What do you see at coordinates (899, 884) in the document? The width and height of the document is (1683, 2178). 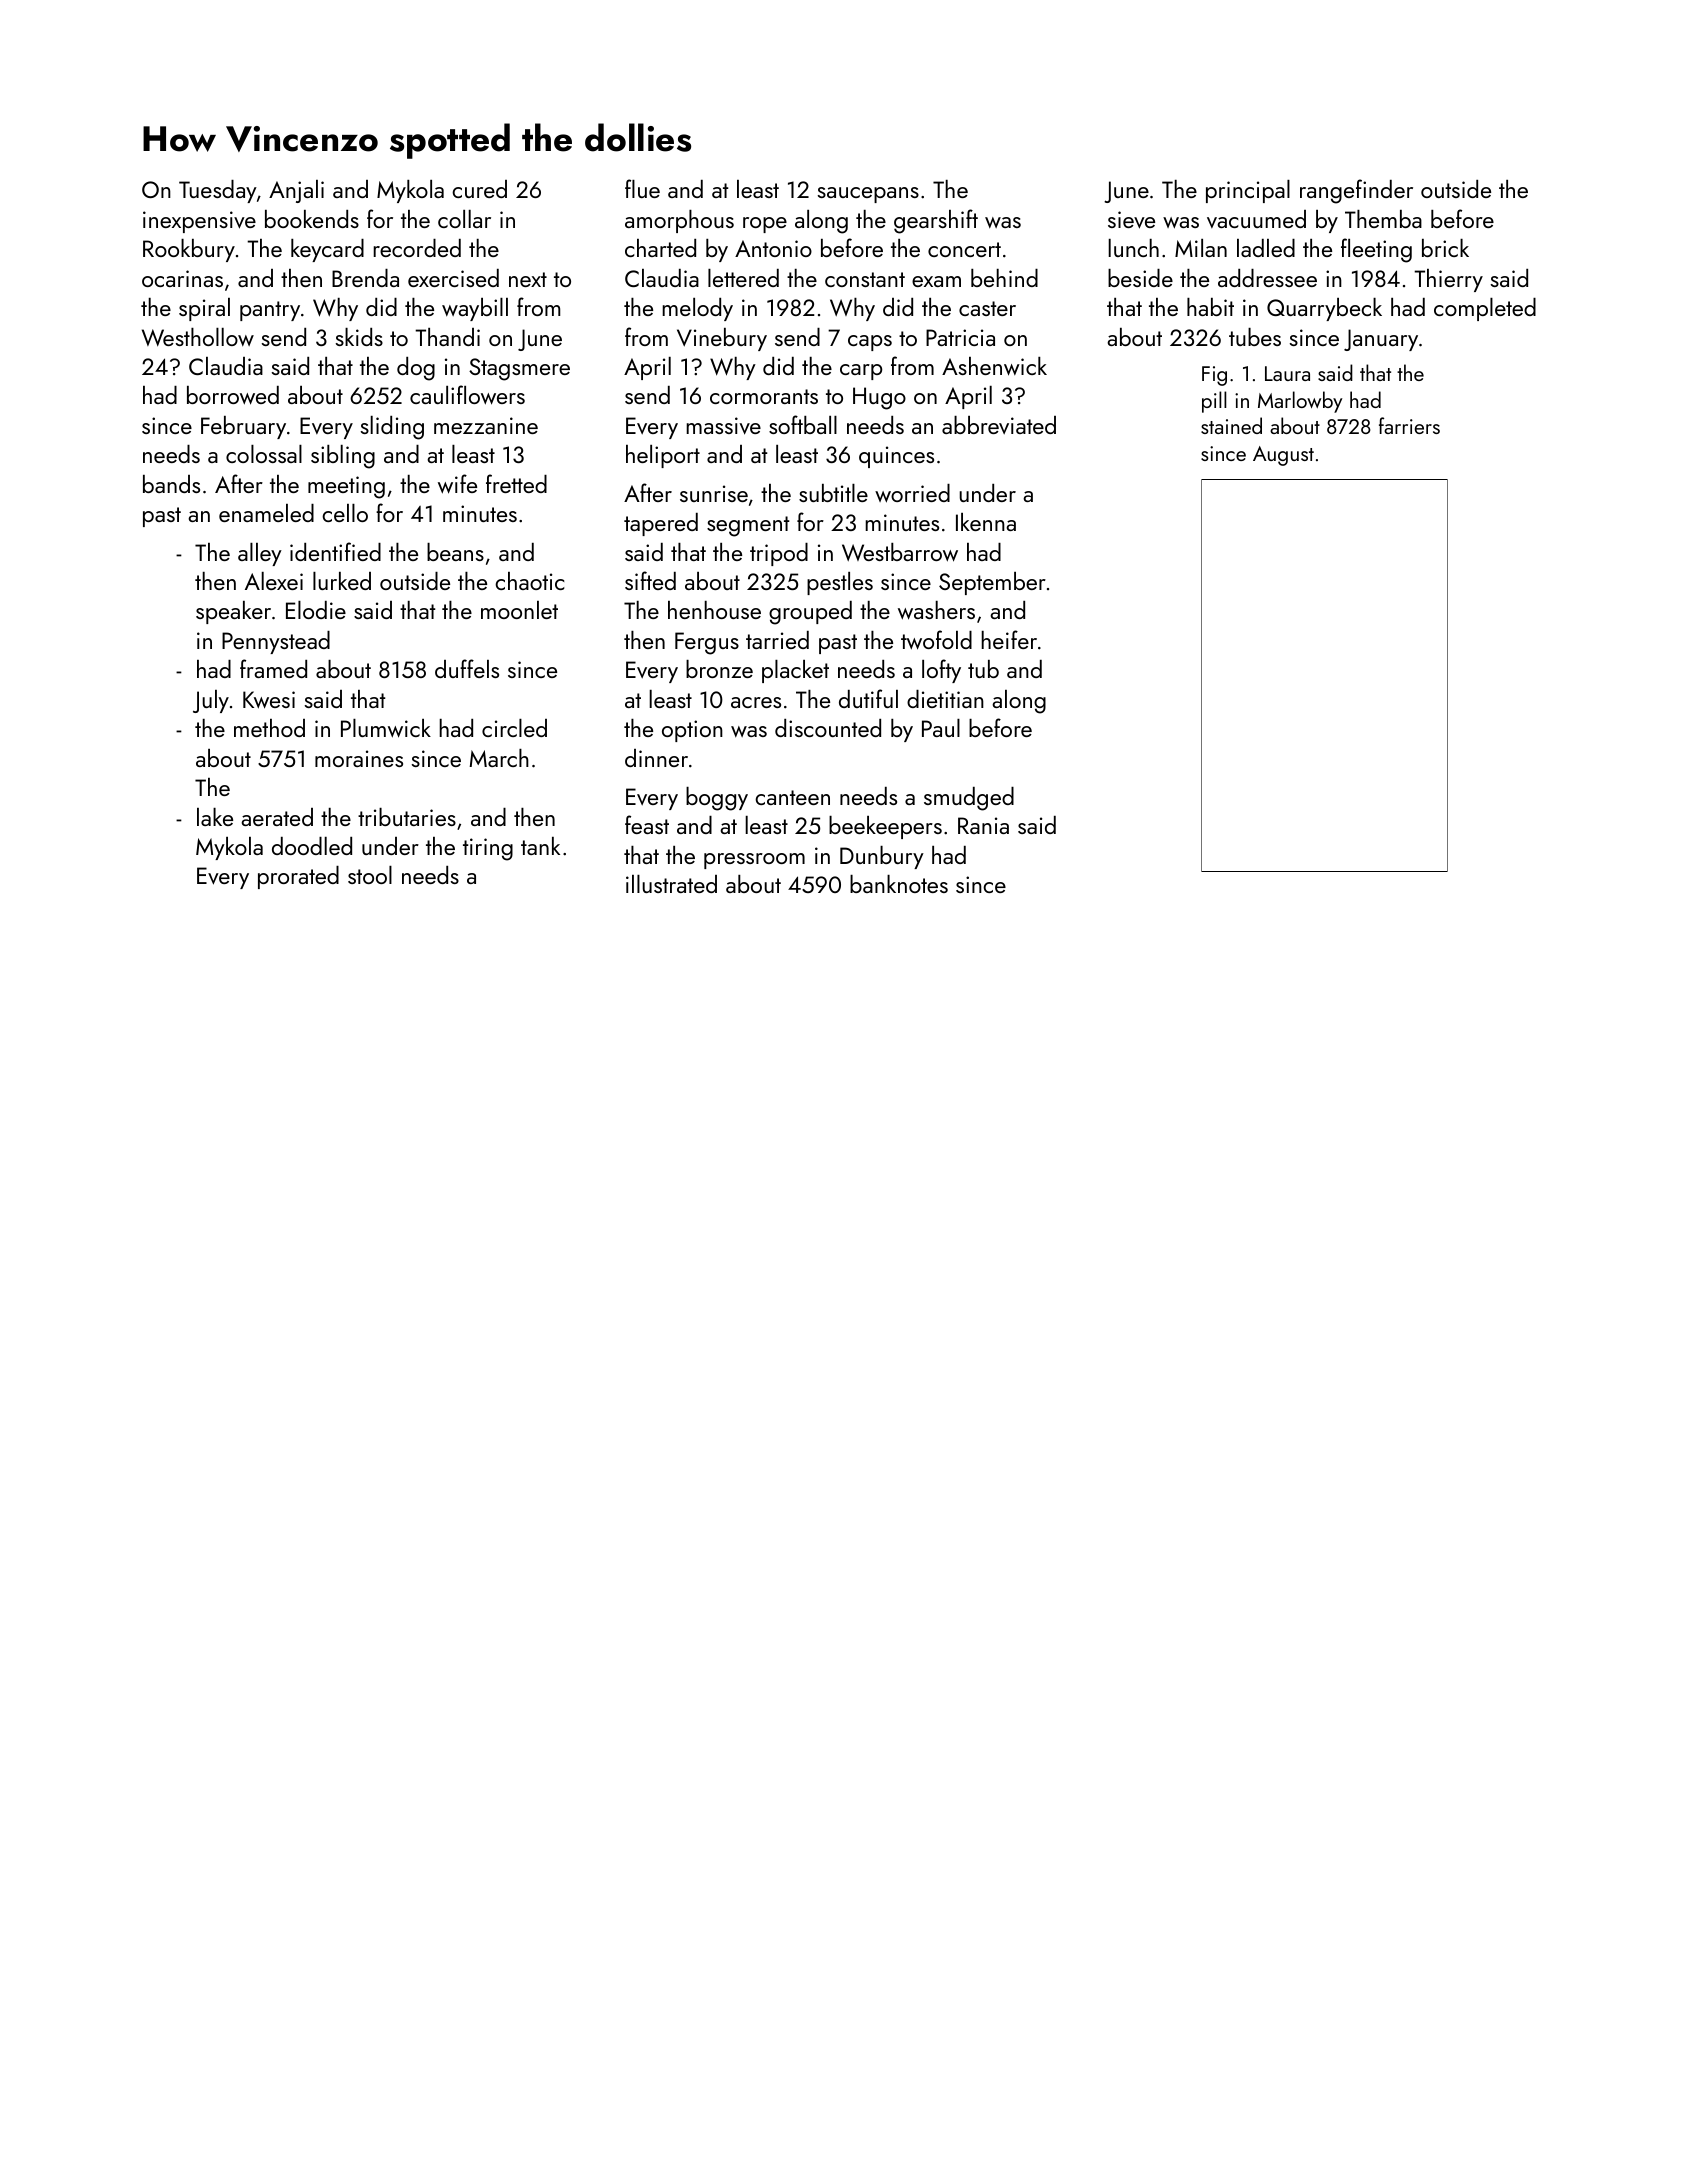 I see `banknotes` at bounding box center [899, 884].
